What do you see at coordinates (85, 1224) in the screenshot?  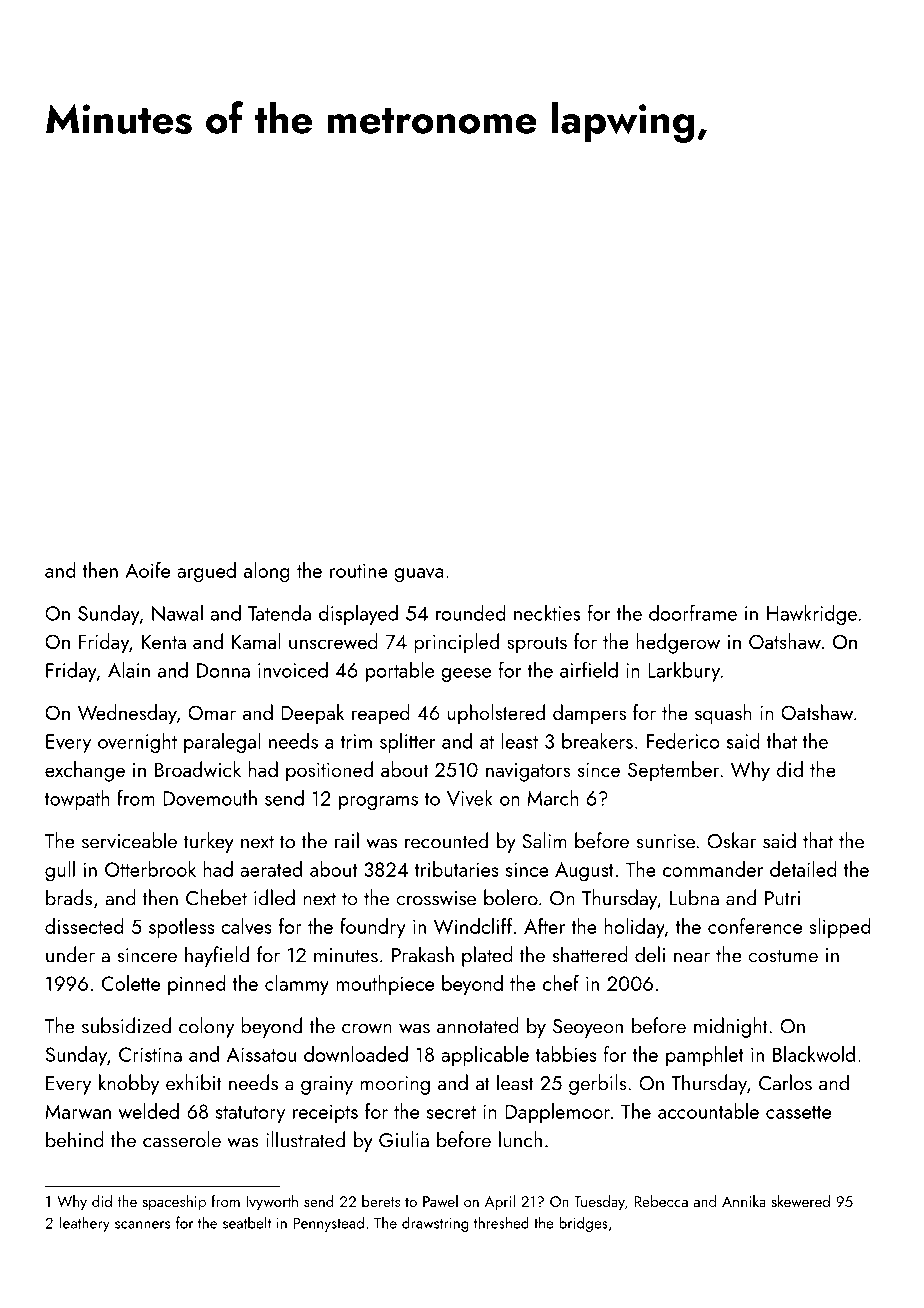 I see `leathery` at bounding box center [85, 1224].
